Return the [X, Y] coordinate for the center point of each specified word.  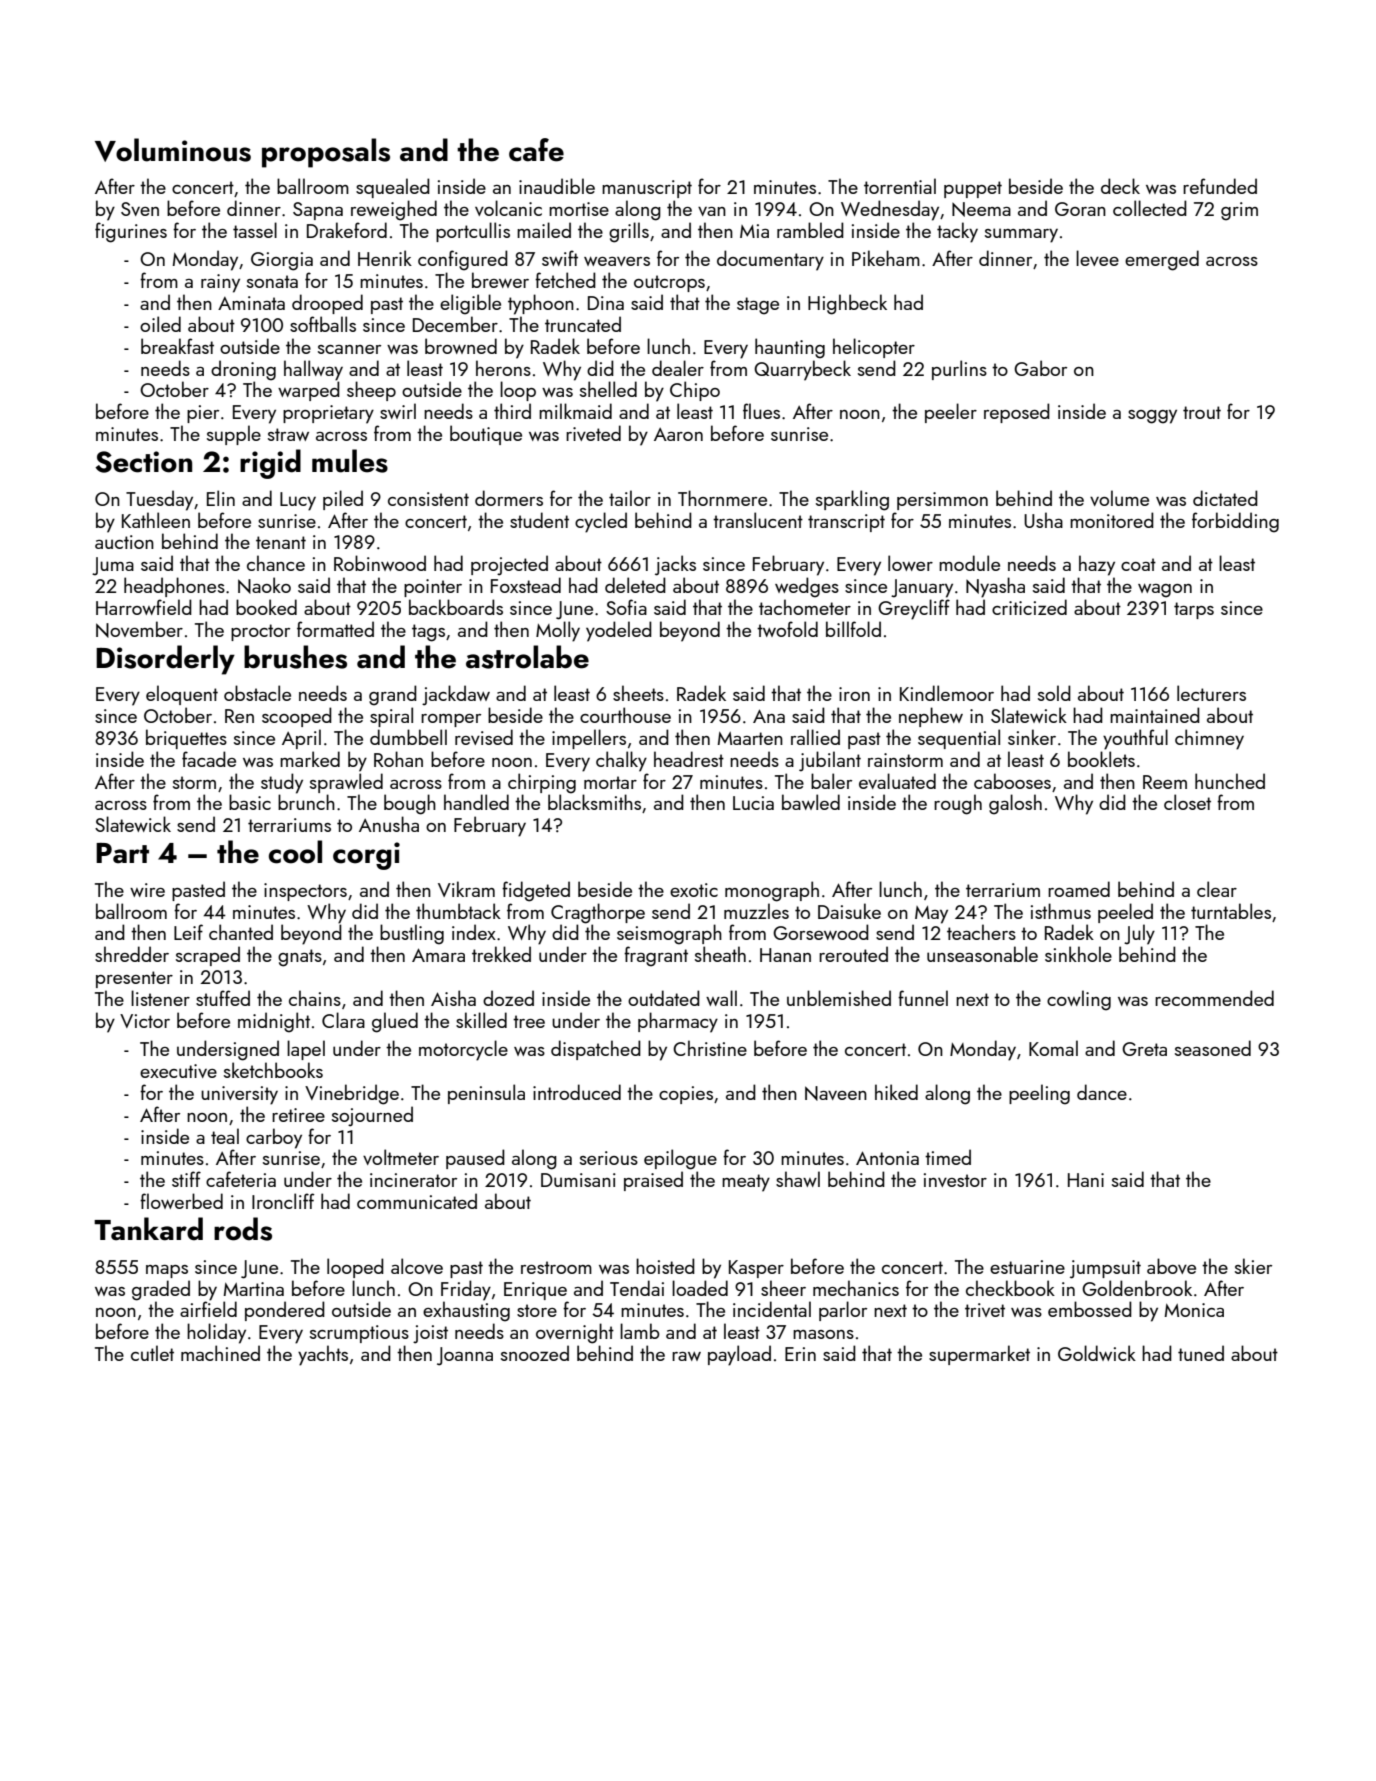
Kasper [756, 1269]
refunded [1220, 186]
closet [1187, 802]
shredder [132, 954]
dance [1102, 1092]
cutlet [152, 1353]
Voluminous [173, 150]
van [712, 211]
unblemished [839, 998]
